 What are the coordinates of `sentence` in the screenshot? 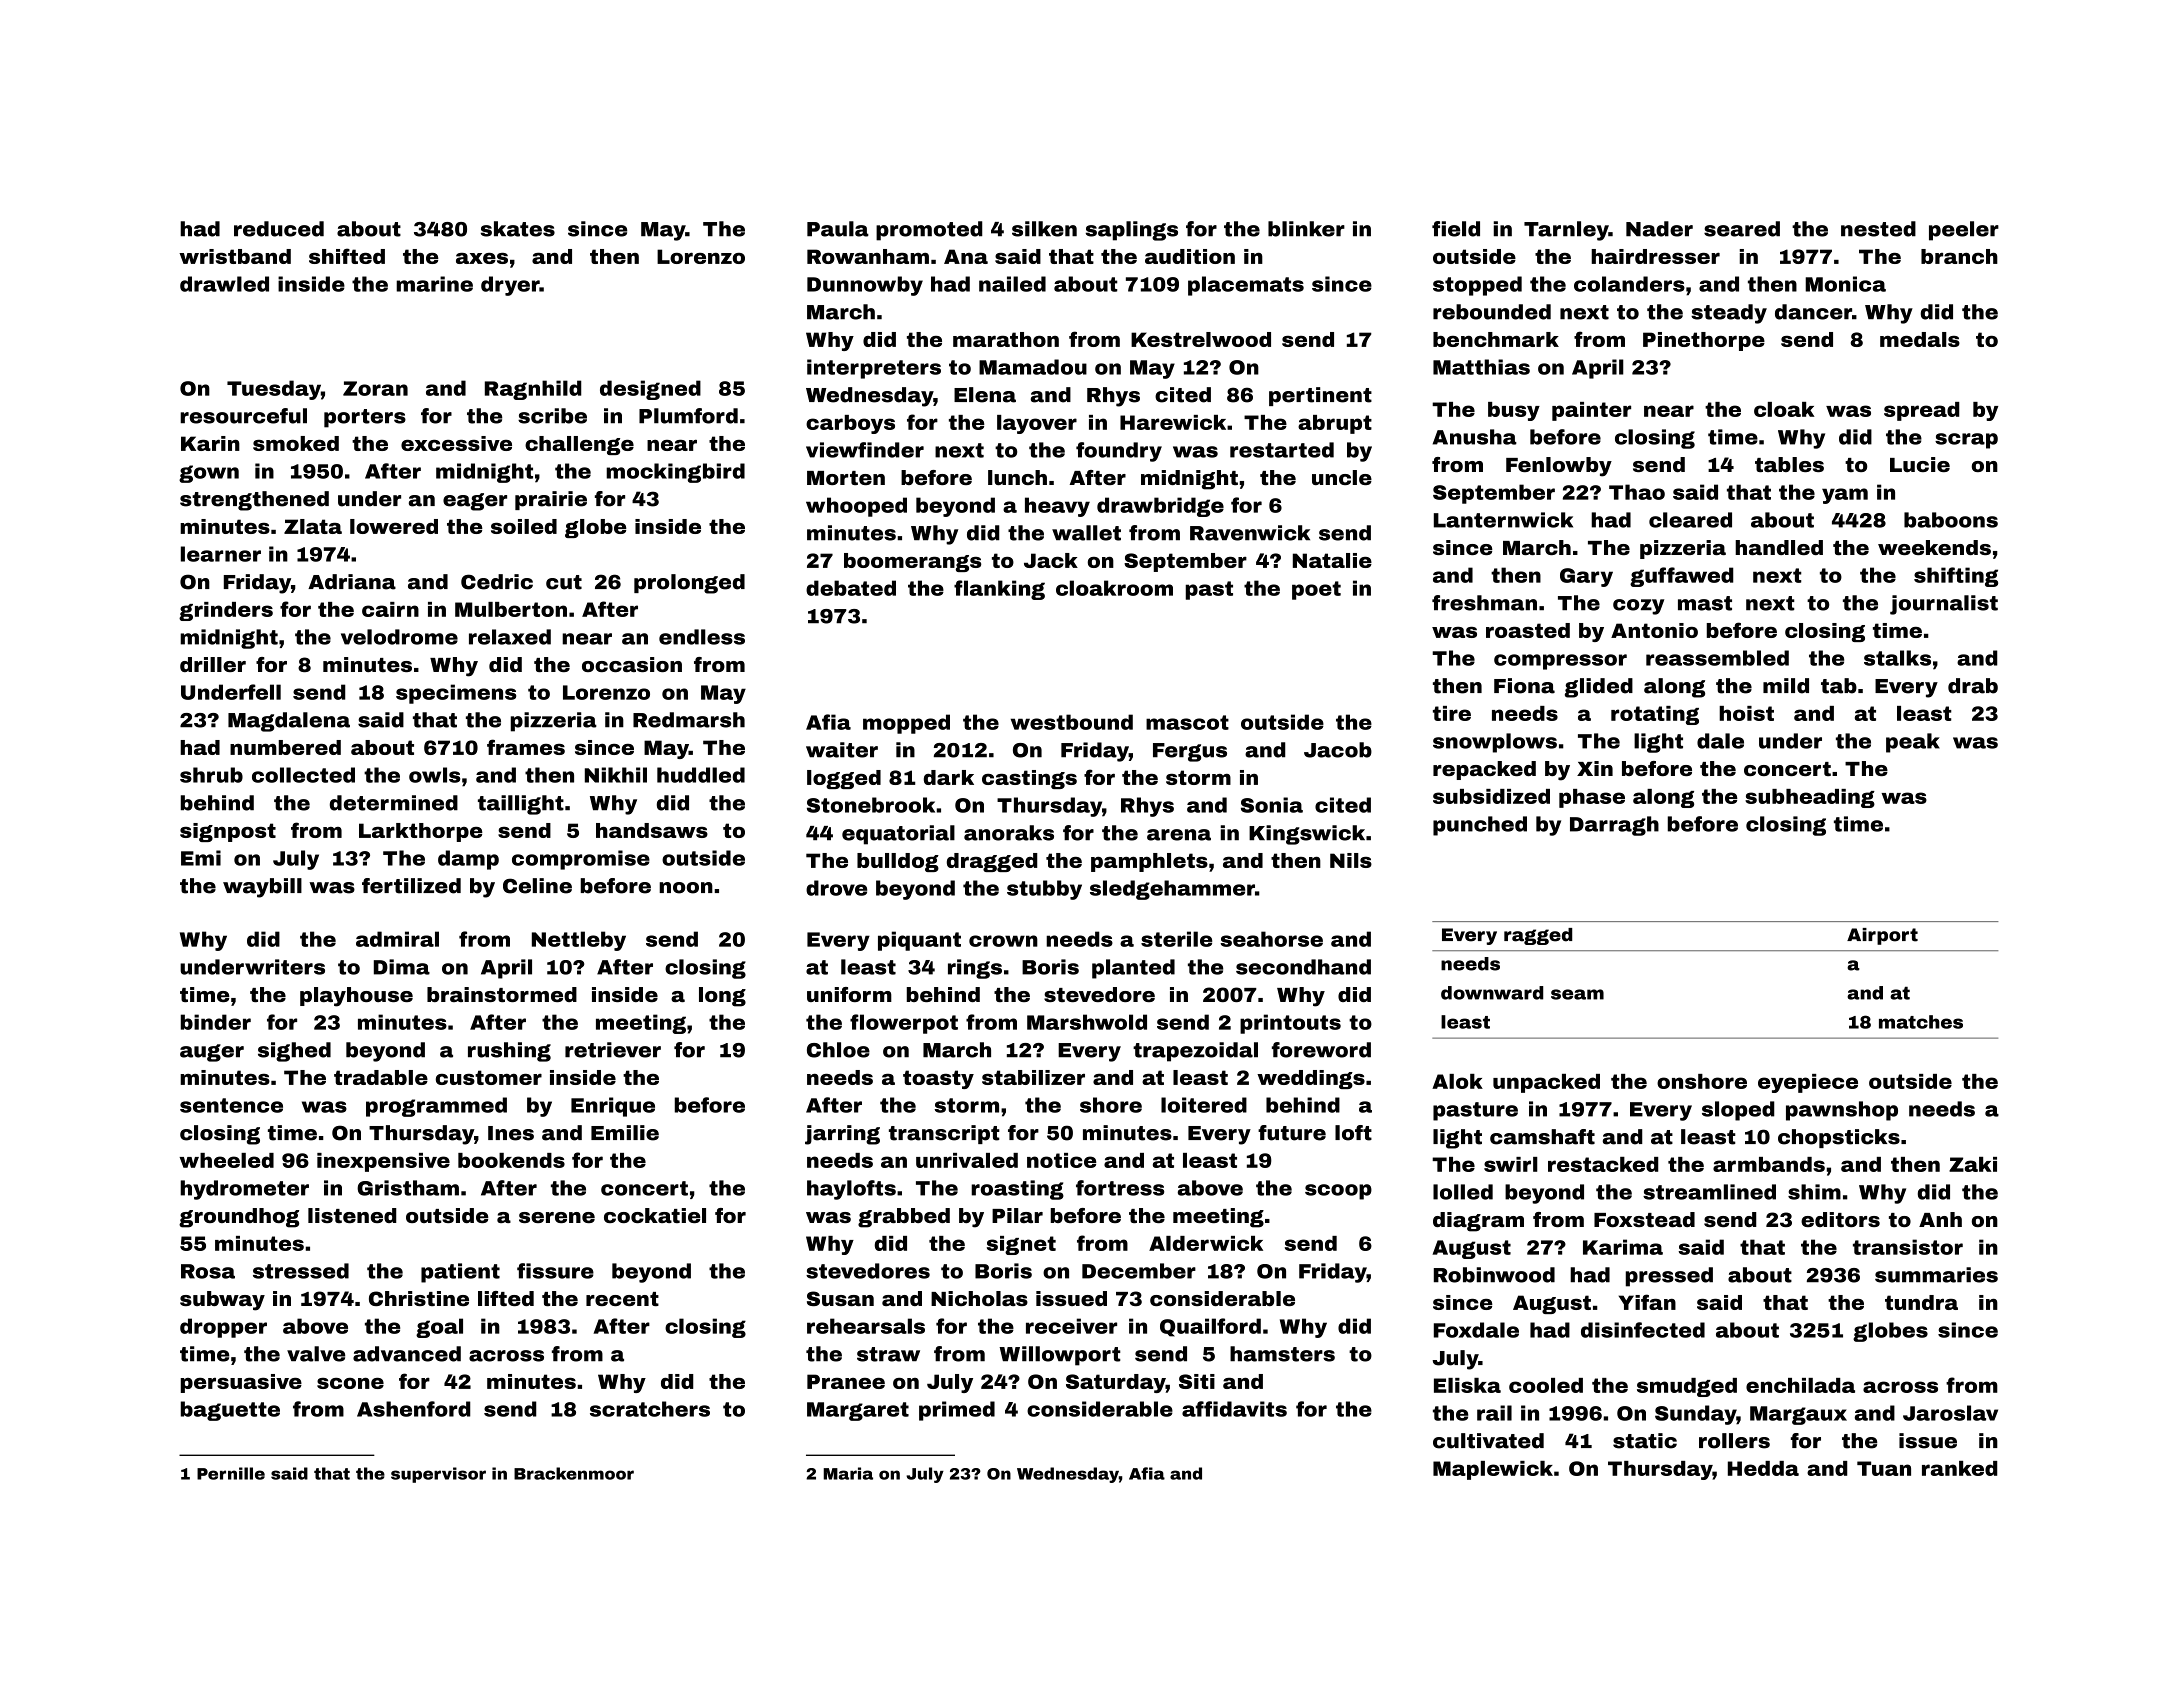 It's located at (231, 1105).
